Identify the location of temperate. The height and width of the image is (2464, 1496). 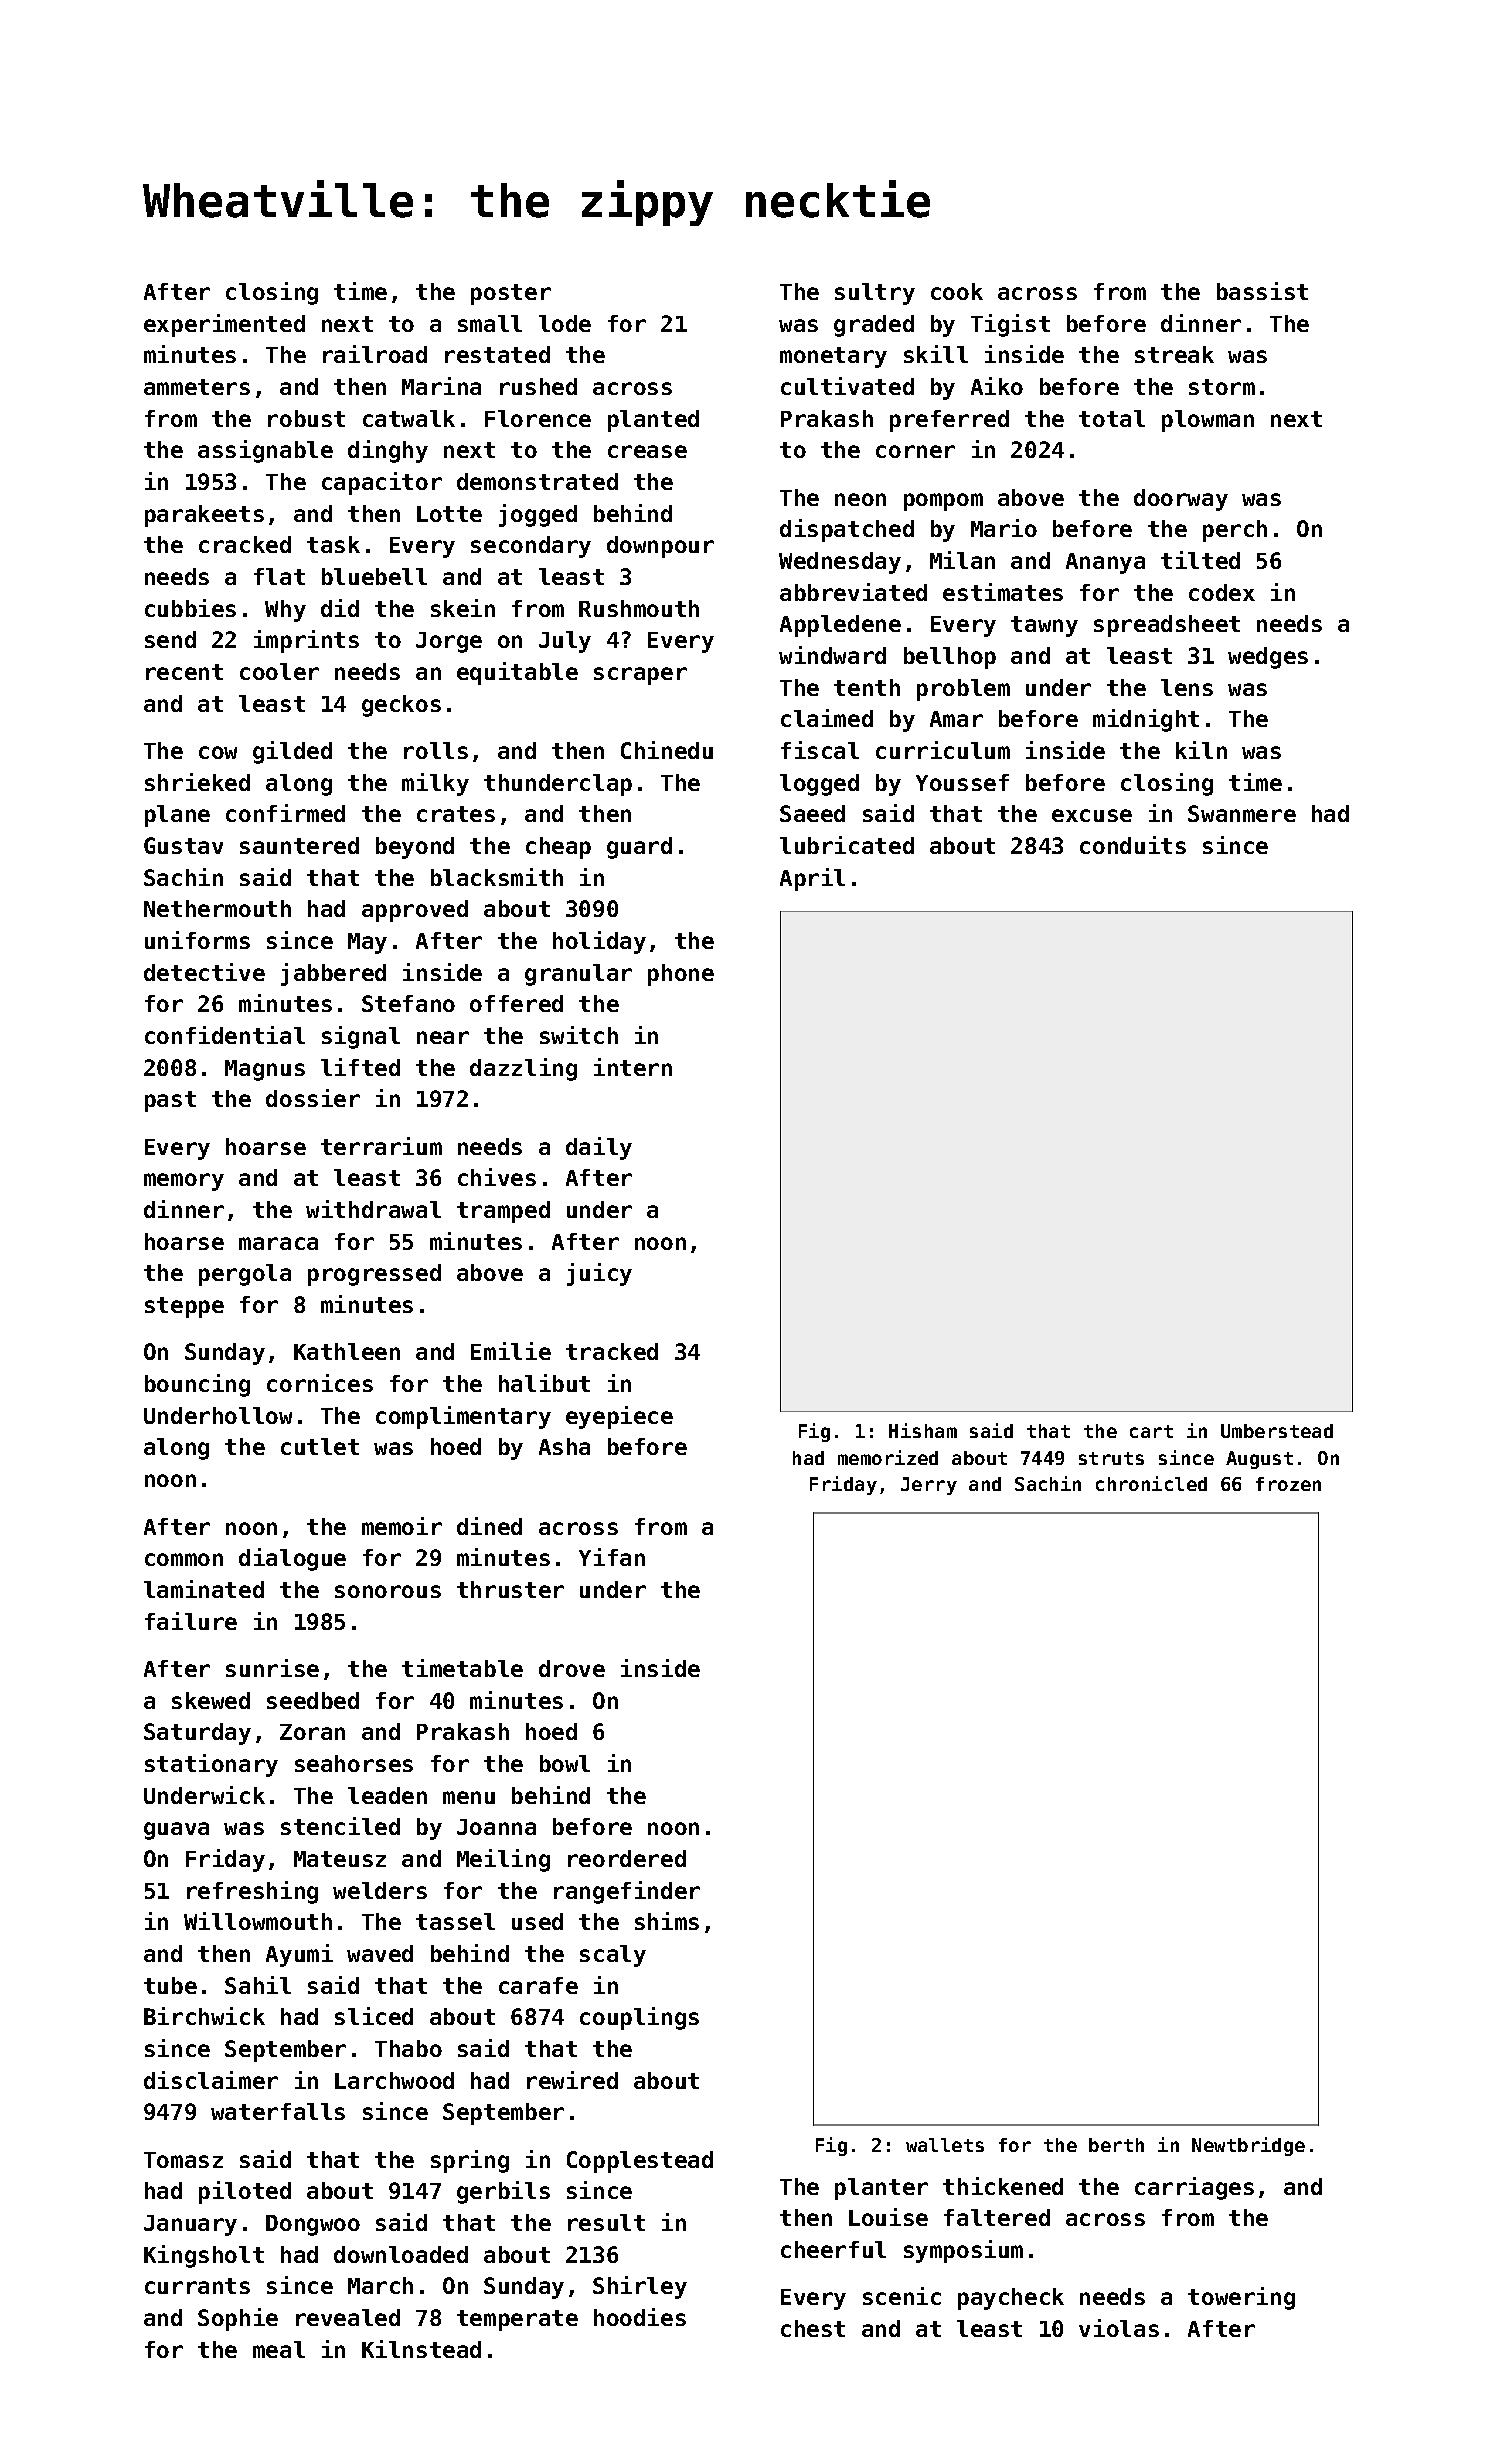
(517, 2320).
